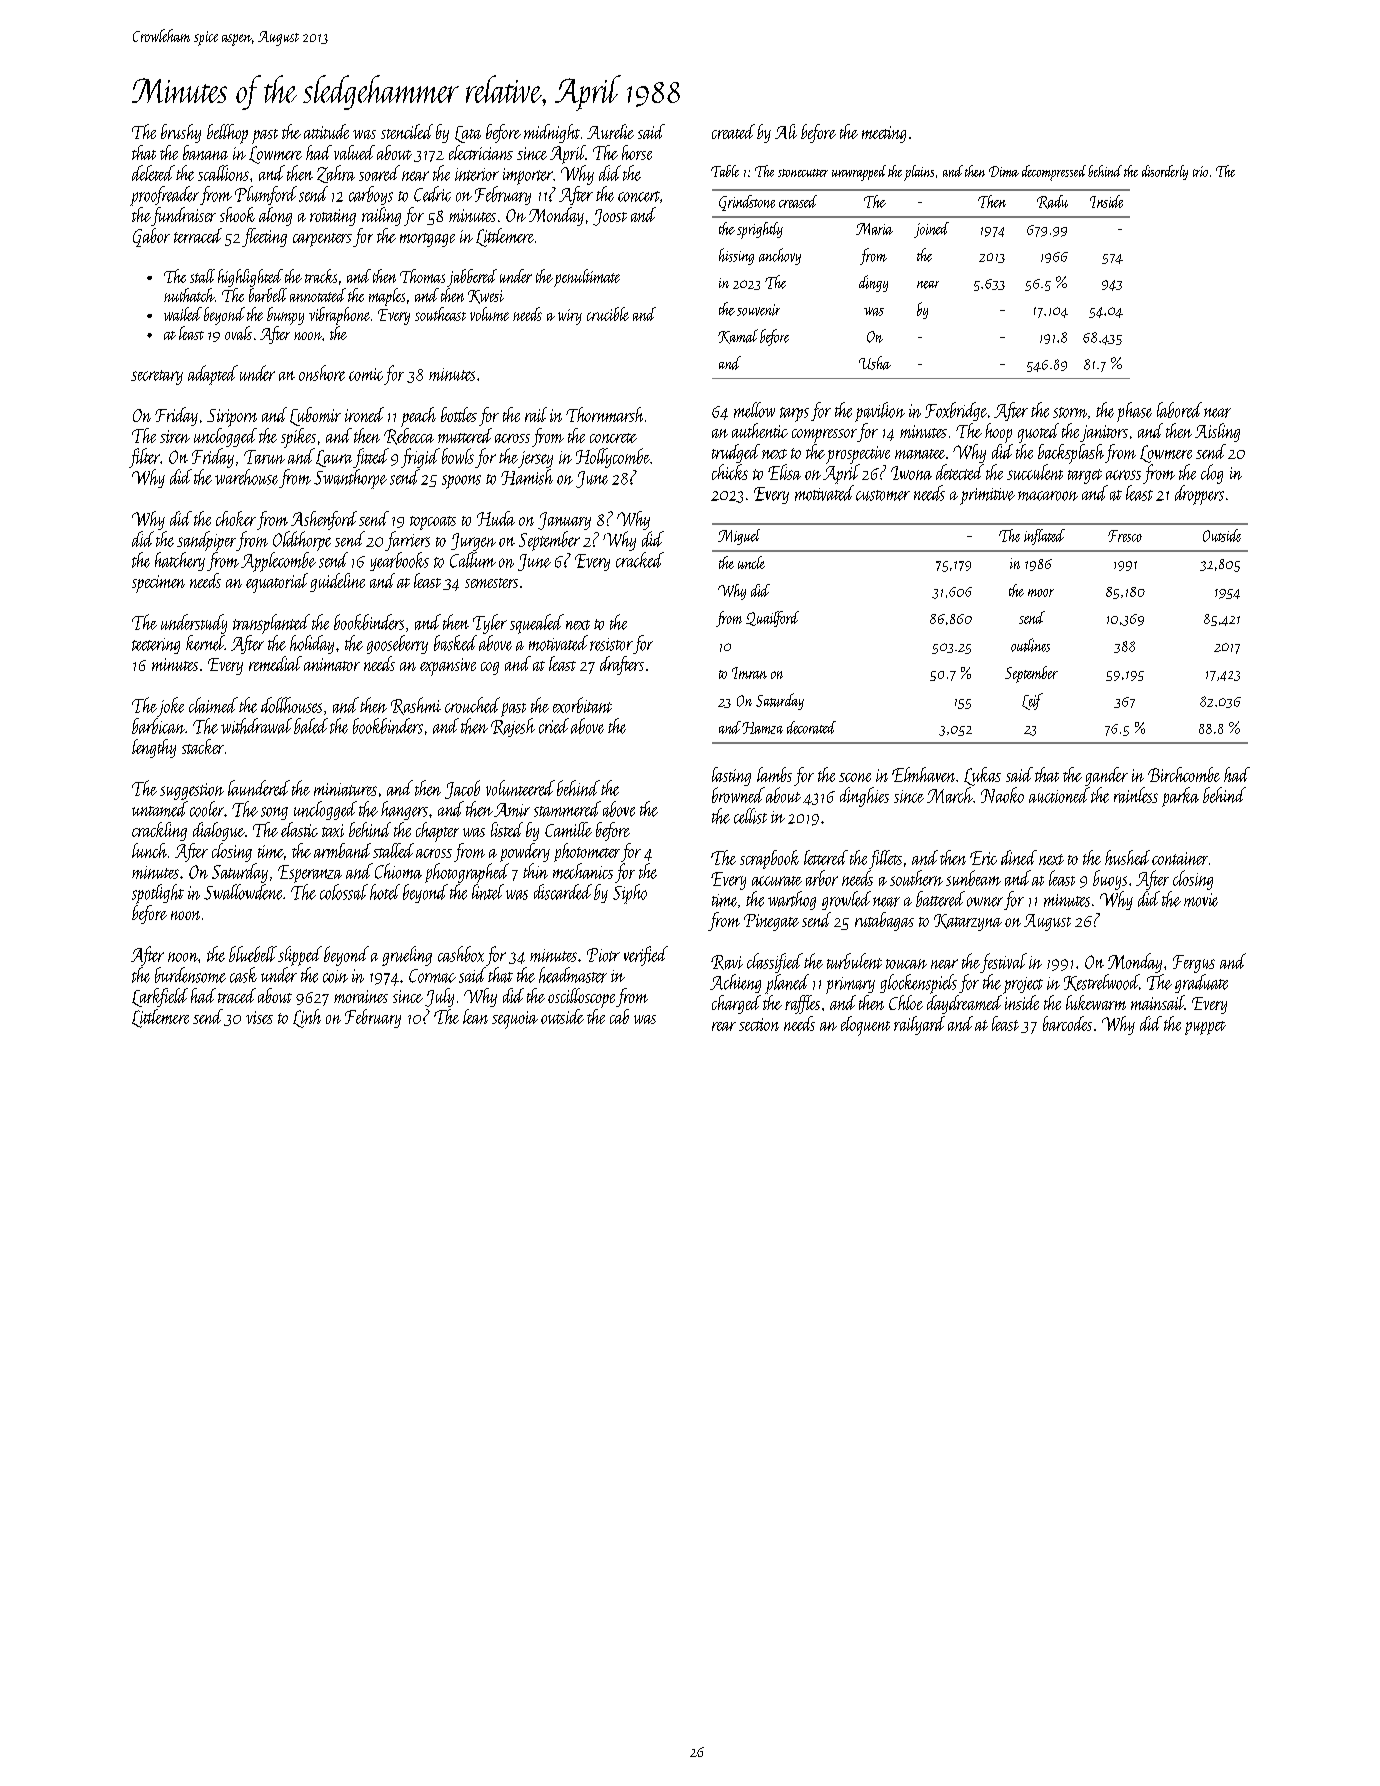  Describe the element at coordinates (1041, 593) in the screenshot. I see `moor` at that location.
